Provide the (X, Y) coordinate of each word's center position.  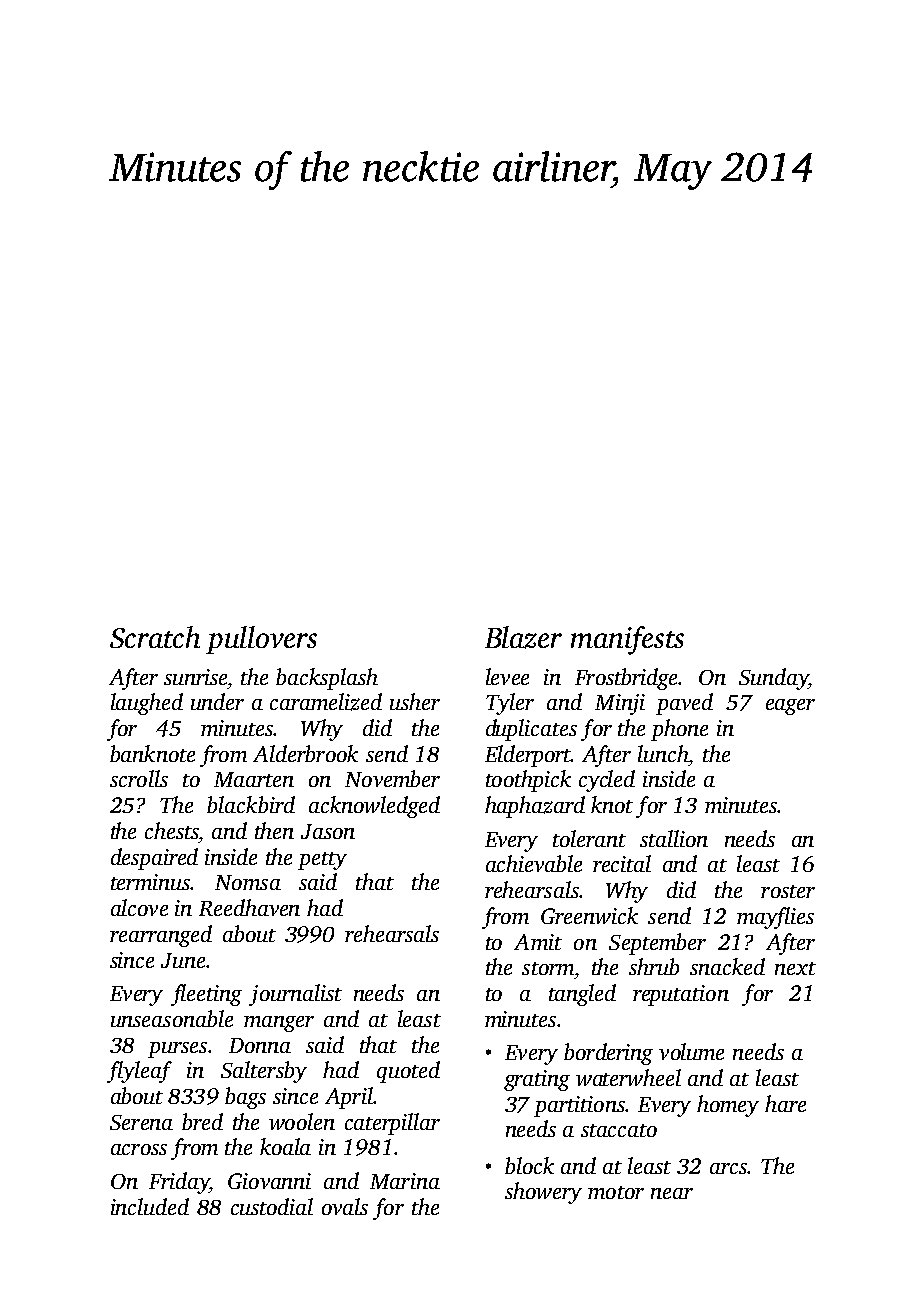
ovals (345, 1206)
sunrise (195, 677)
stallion (674, 838)
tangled (582, 995)
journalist (295, 995)
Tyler (510, 704)
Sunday (773, 679)
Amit (538, 942)
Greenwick (589, 915)
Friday (179, 1183)
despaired (154, 859)
